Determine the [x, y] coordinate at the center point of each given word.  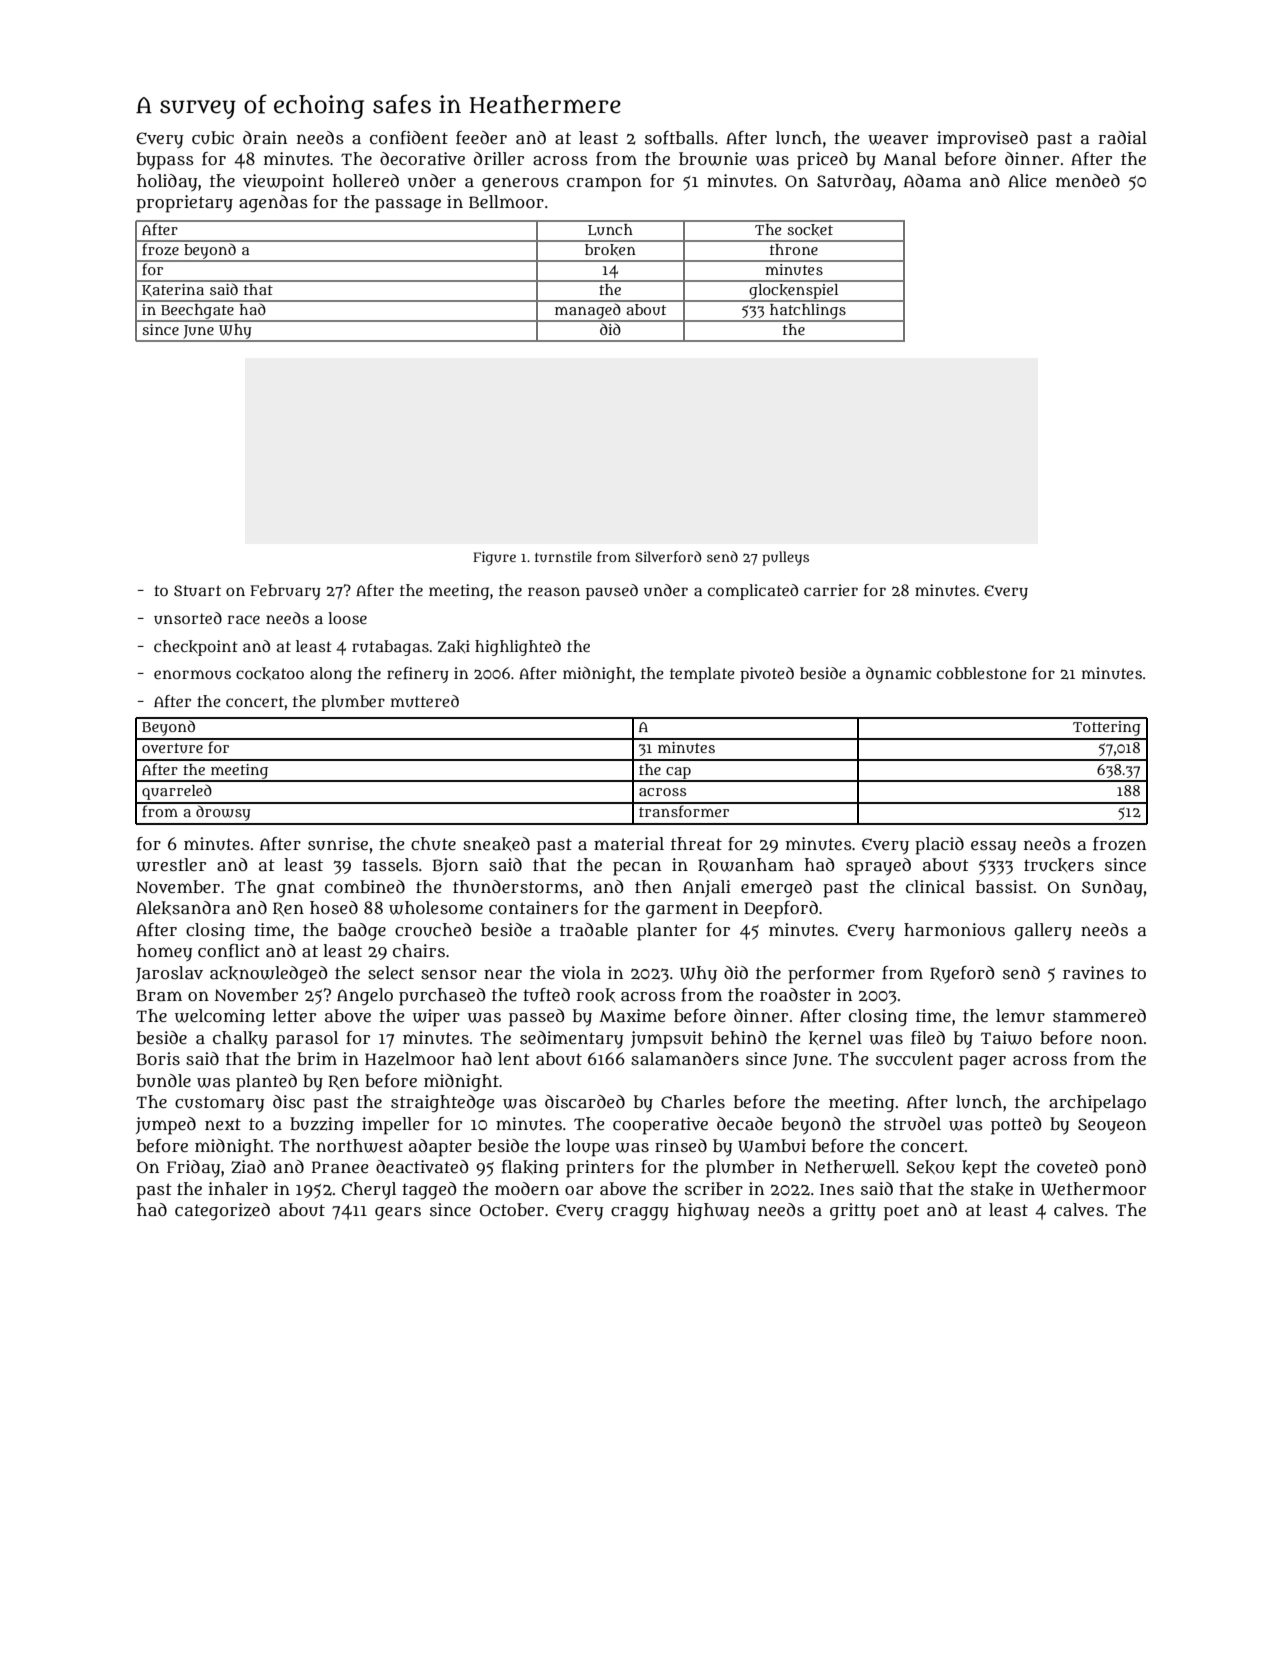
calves [1079, 1209]
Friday [193, 1169]
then [653, 886]
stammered [1099, 1015]
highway [713, 1212]
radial [1122, 137]
